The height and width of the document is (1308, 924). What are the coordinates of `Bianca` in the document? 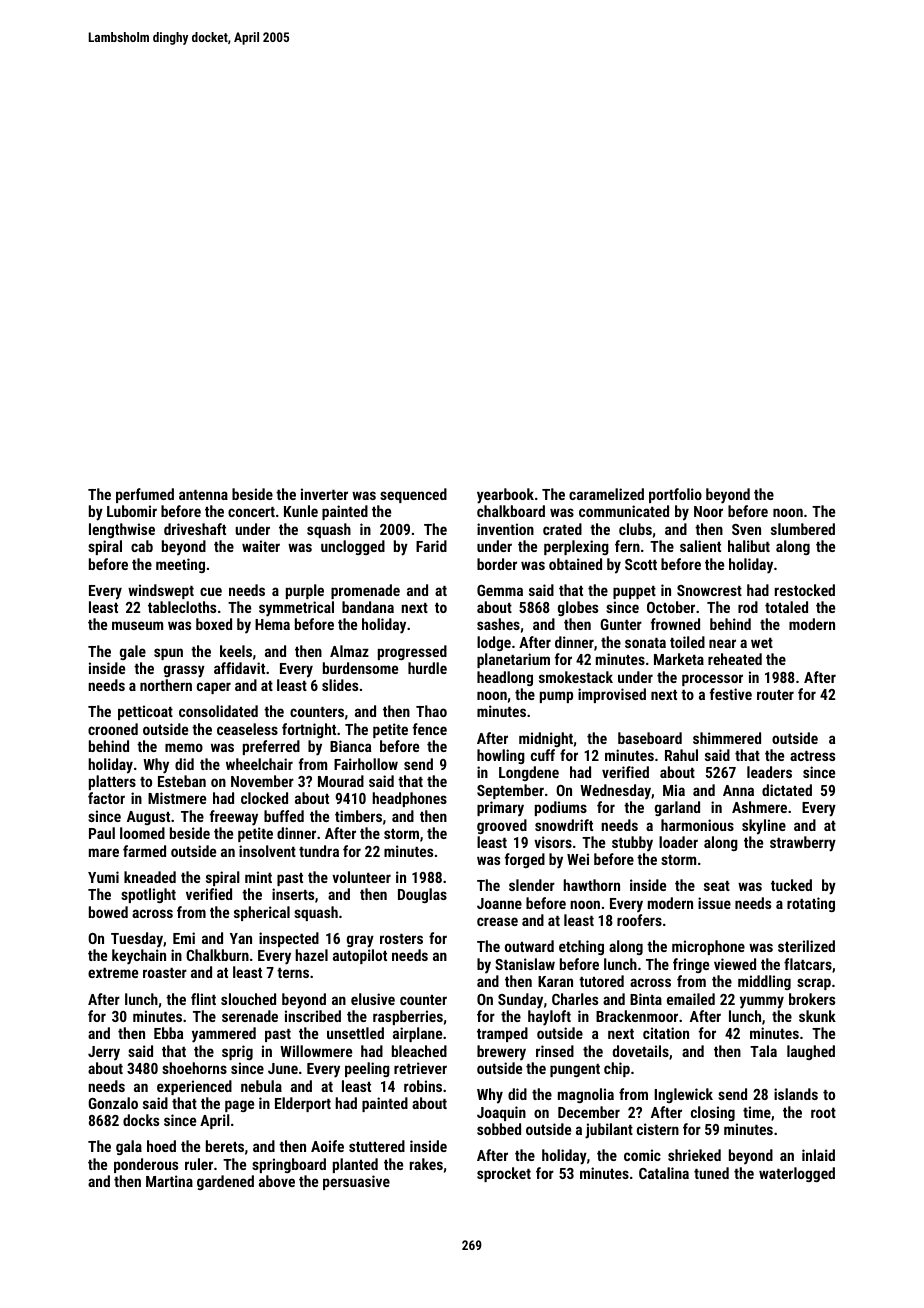 It's located at (350, 746).
